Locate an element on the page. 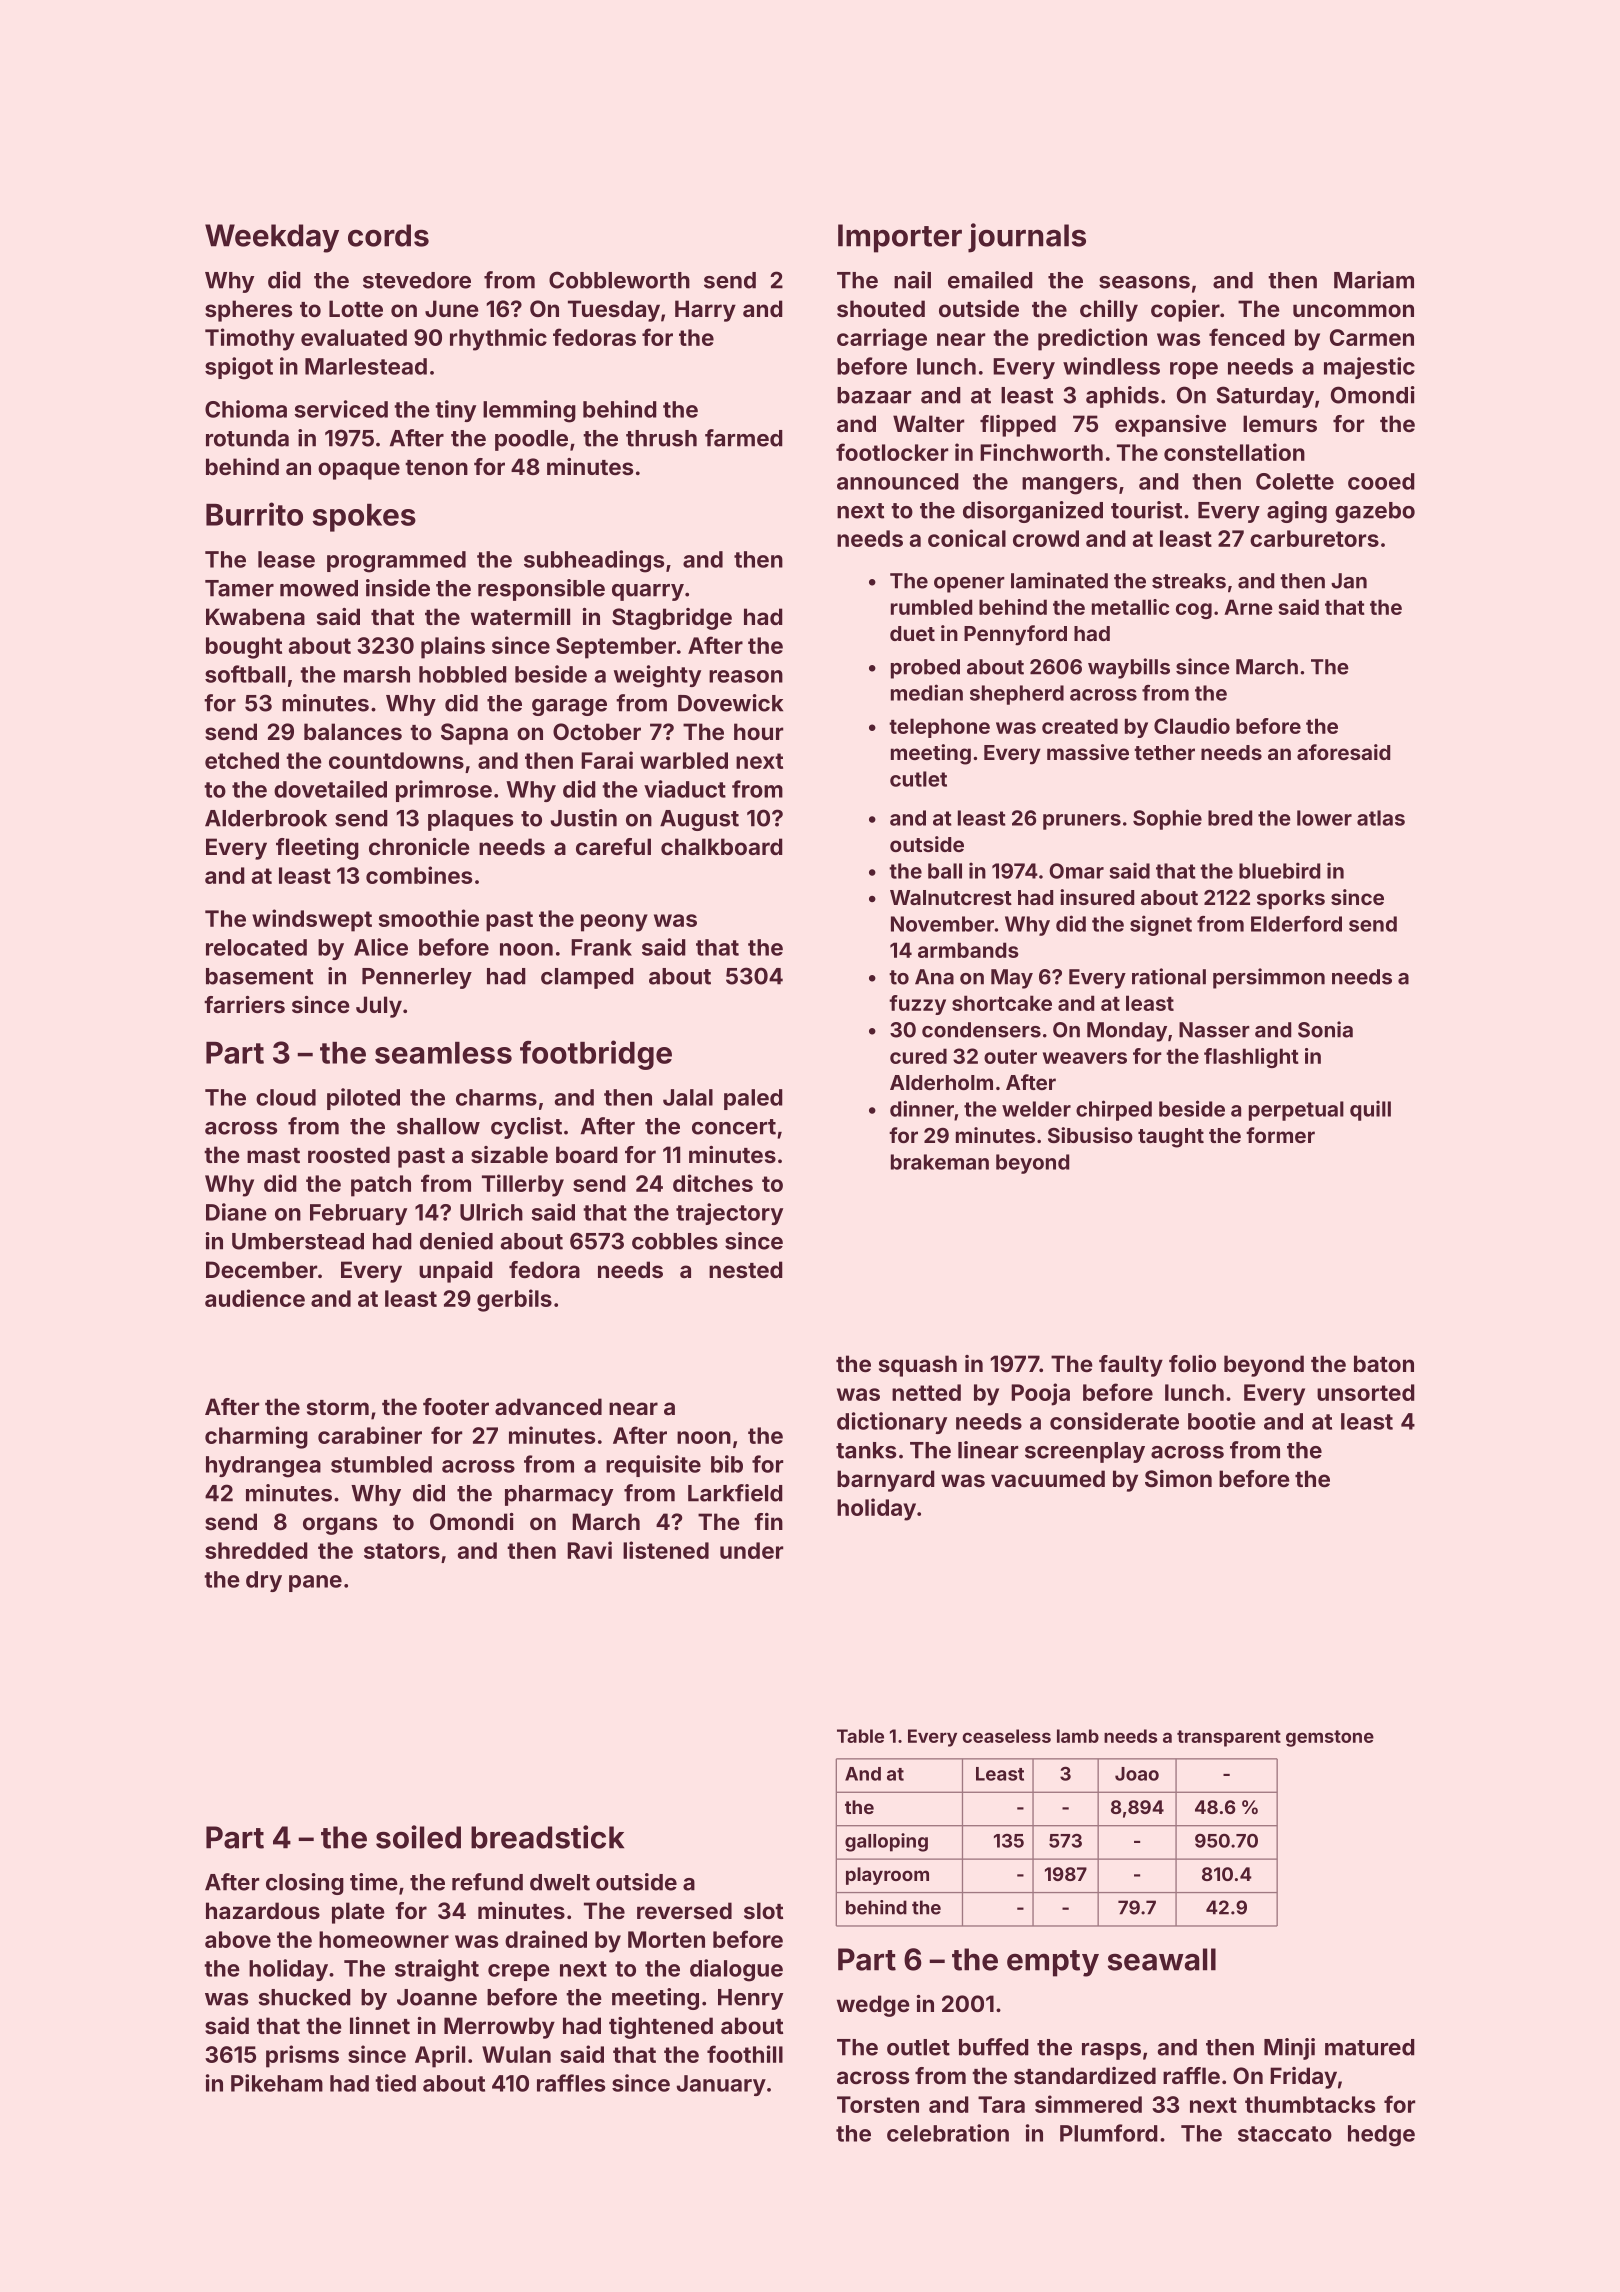  quill is located at coordinates (1370, 1110).
